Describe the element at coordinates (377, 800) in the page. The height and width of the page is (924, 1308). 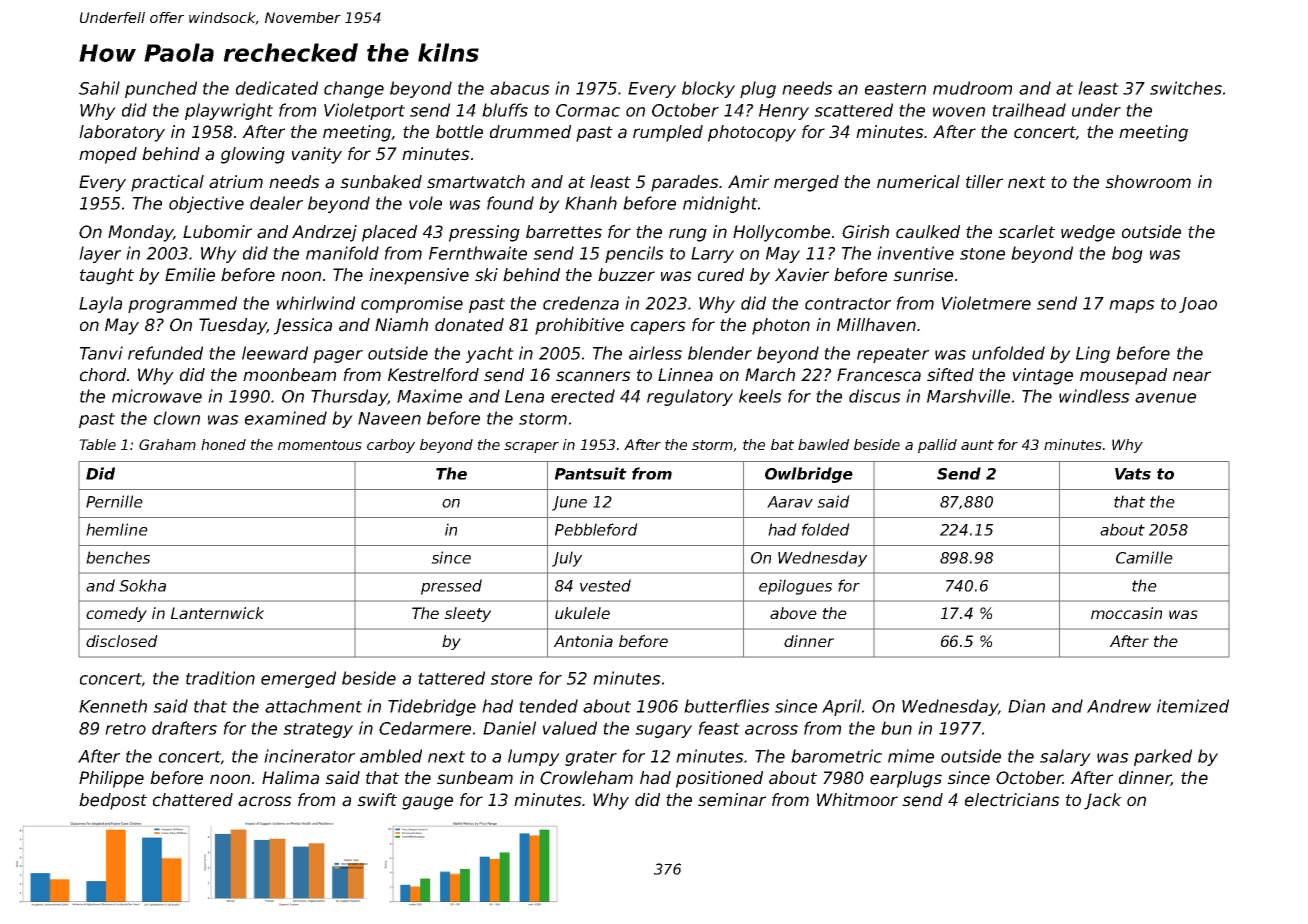
I see `swift` at that location.
